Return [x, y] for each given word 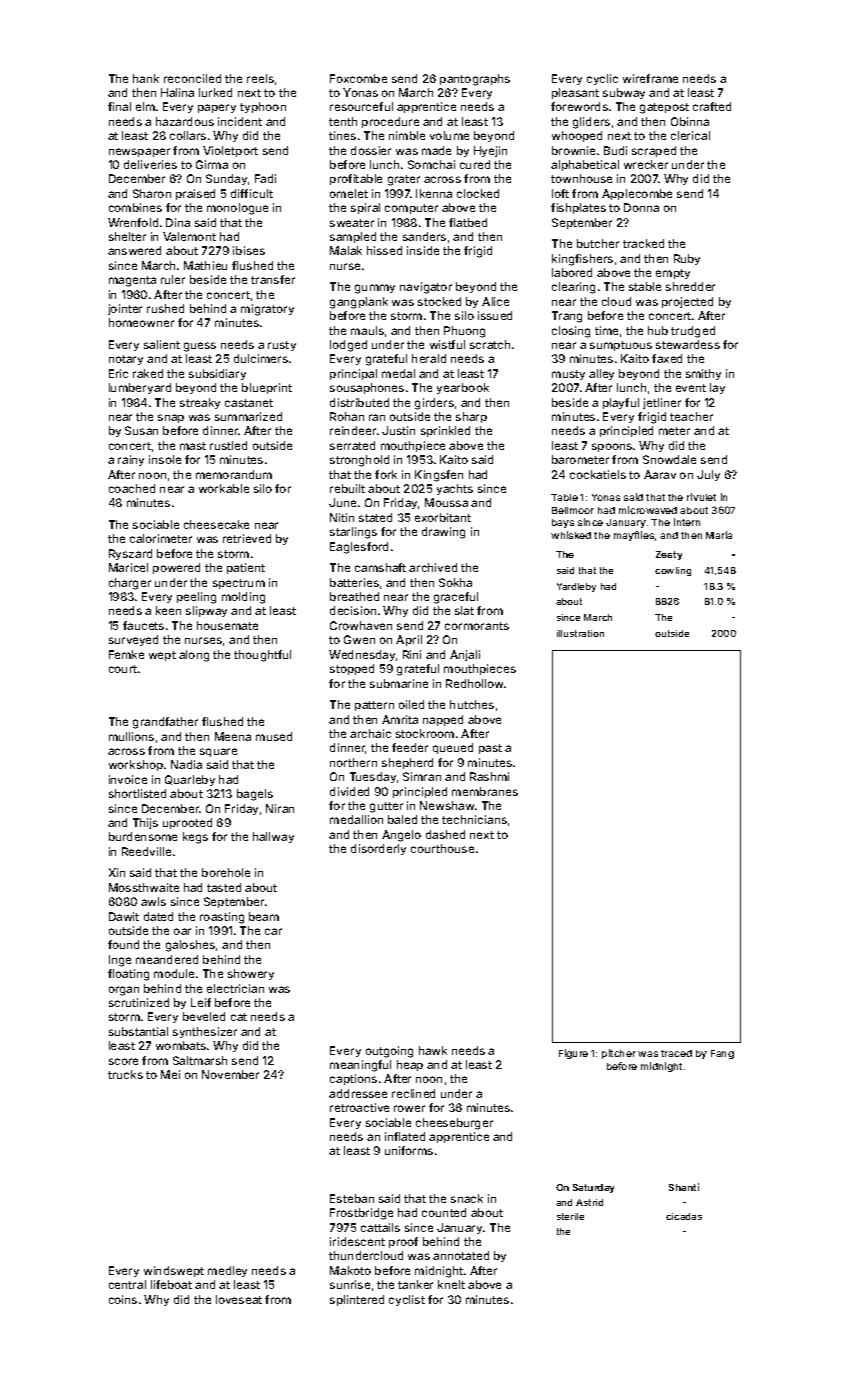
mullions [131, 736]
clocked [478, 193]
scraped [654, 151]
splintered [357, 1300]
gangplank [359, 303]
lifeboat [171, 1284]
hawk [433, 1050]
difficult [252, 193]
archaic [370, 733]
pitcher [619, 1054]
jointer [125, 309]
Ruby [687, 259]
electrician [235, 988]
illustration [580, 633]
